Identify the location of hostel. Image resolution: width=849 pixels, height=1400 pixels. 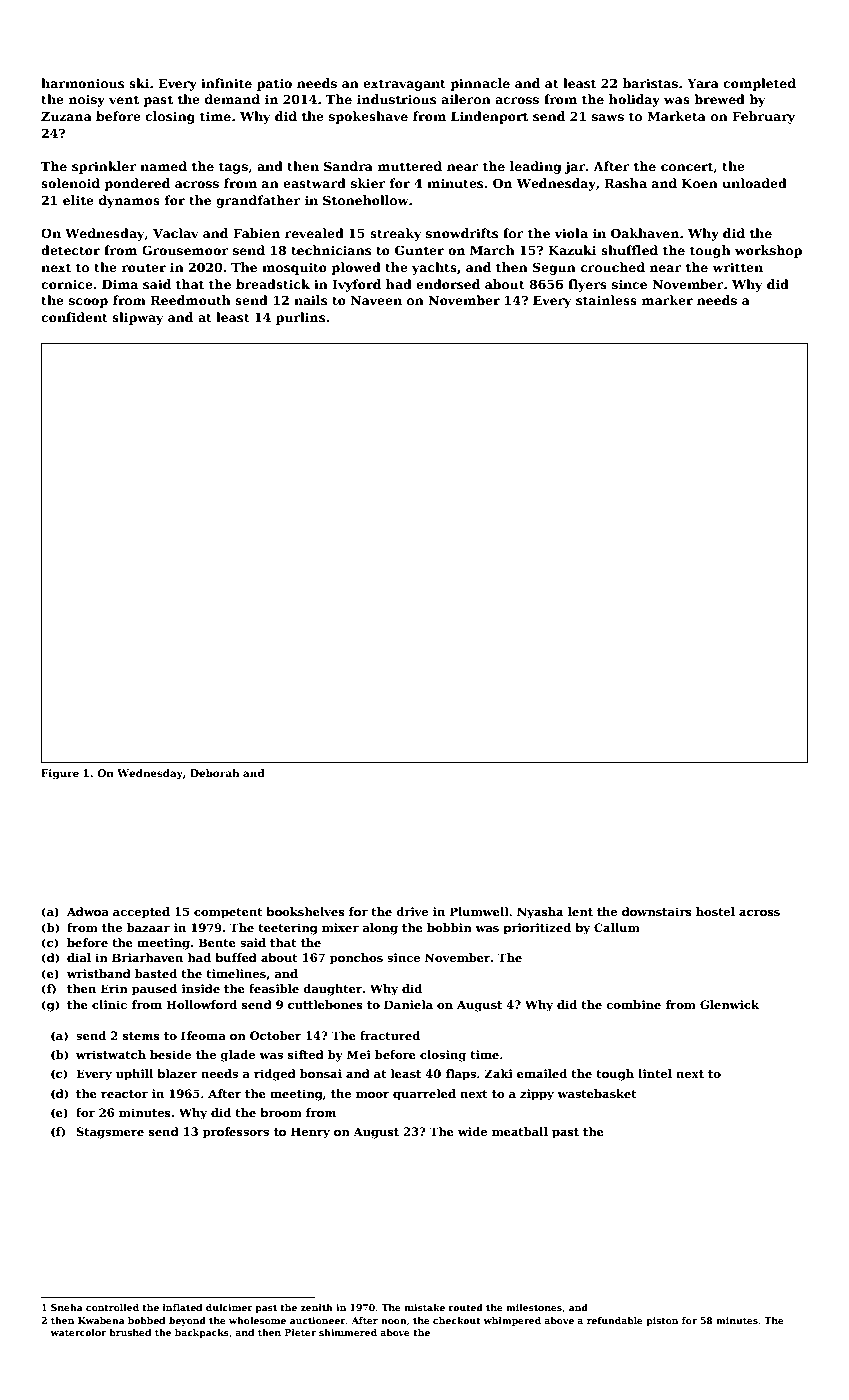
(715, 911).
